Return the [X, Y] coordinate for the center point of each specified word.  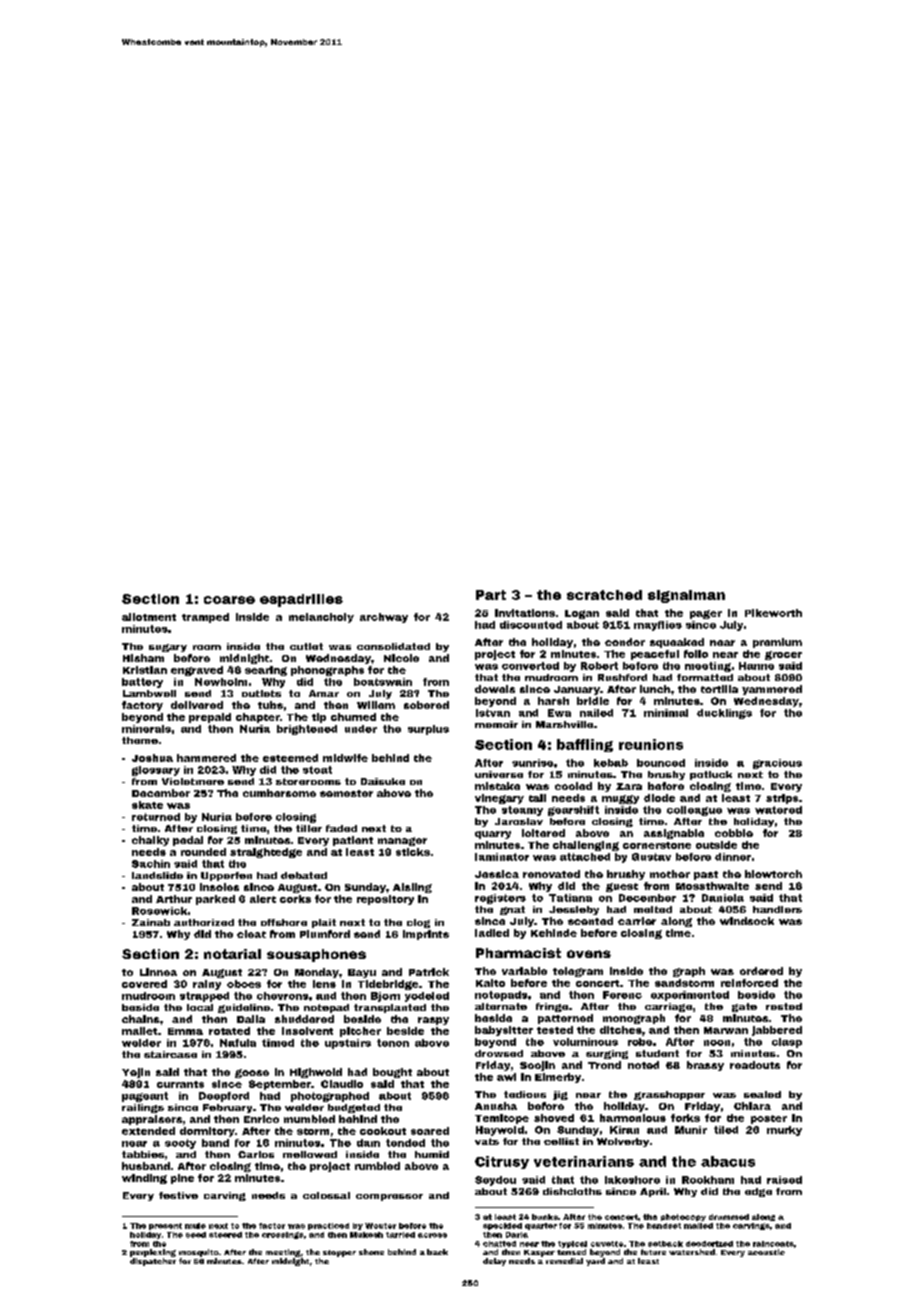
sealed [762, 1094]
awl [506, 1077]
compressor [389, 1197]
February [227, 1108]
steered [225, 1235]
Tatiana [570, 898]
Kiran [624, 1130]
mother [670, 874]
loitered [543, 833]
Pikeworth [773, 613]
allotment [149, 617]
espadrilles [301, 600]
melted [653, 909]
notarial [232, 954]
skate [147, 805]
